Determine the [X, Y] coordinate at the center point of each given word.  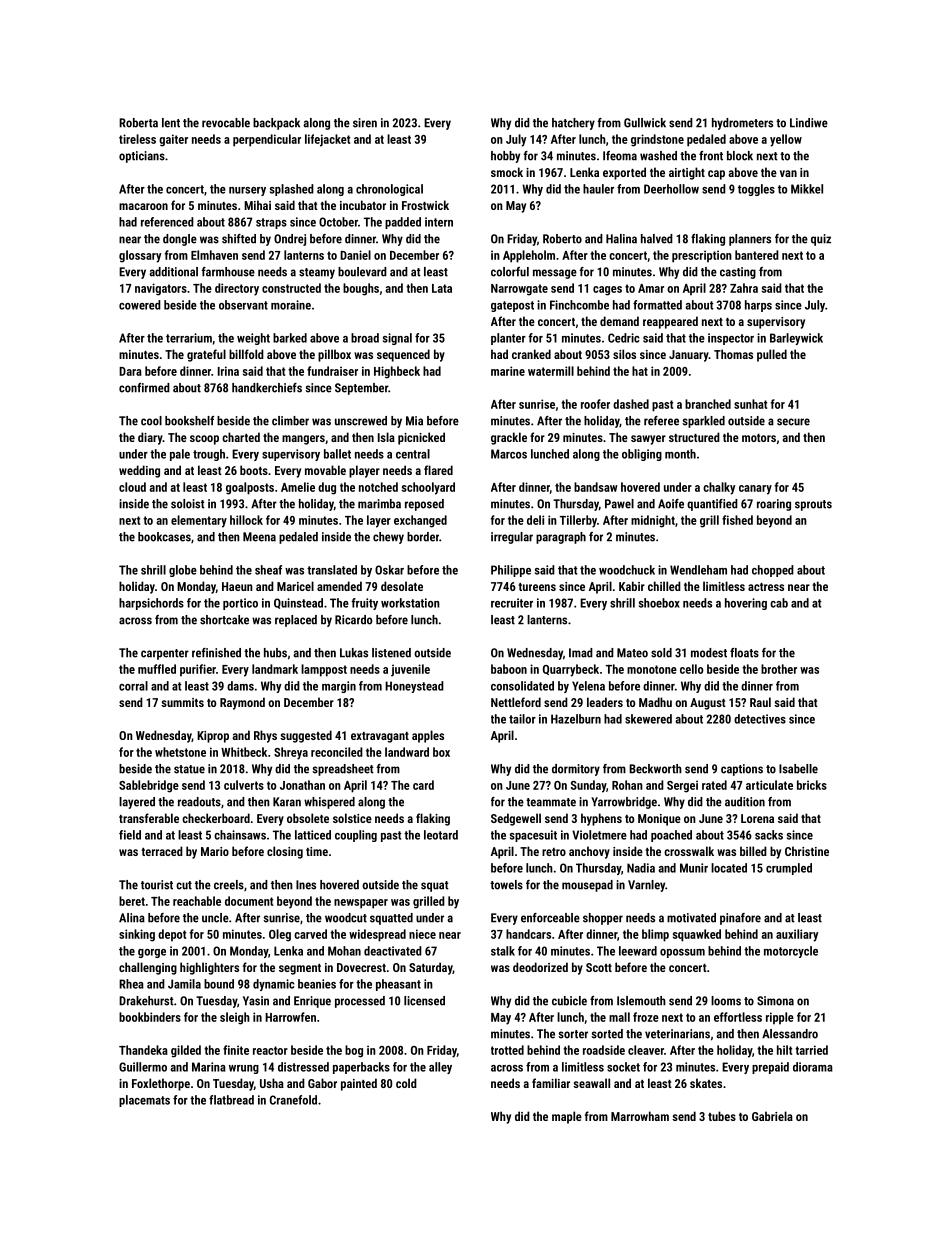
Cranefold [293, 1100]
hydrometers [742, 124]
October [338, 222]
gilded [186, 1051]
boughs [361, 289]
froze [646, 1017]
